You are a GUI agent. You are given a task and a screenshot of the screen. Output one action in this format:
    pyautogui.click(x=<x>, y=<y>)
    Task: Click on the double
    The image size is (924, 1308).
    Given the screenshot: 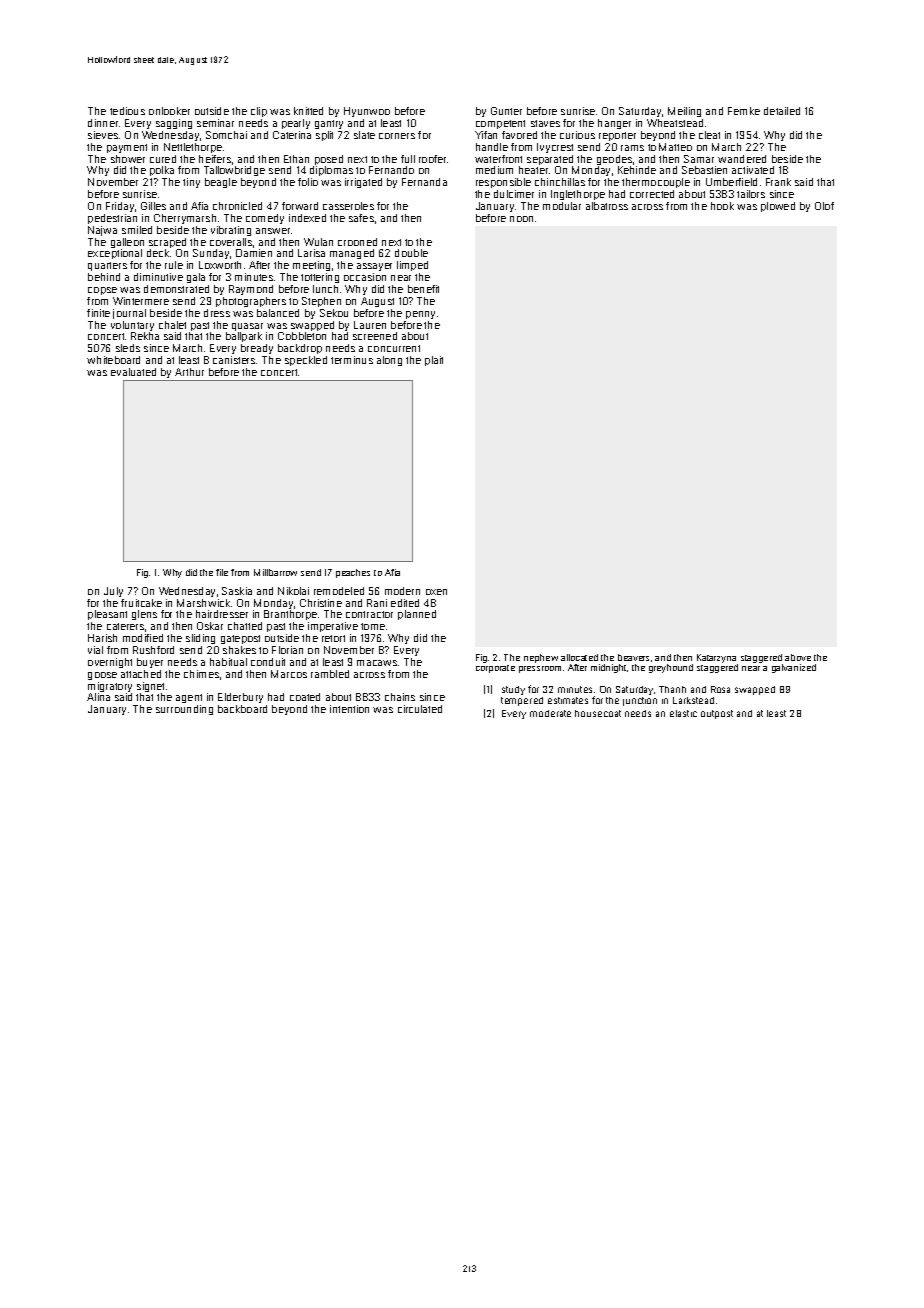 What is the action you would take?
    pyautogui.click(x=411, y=253)
